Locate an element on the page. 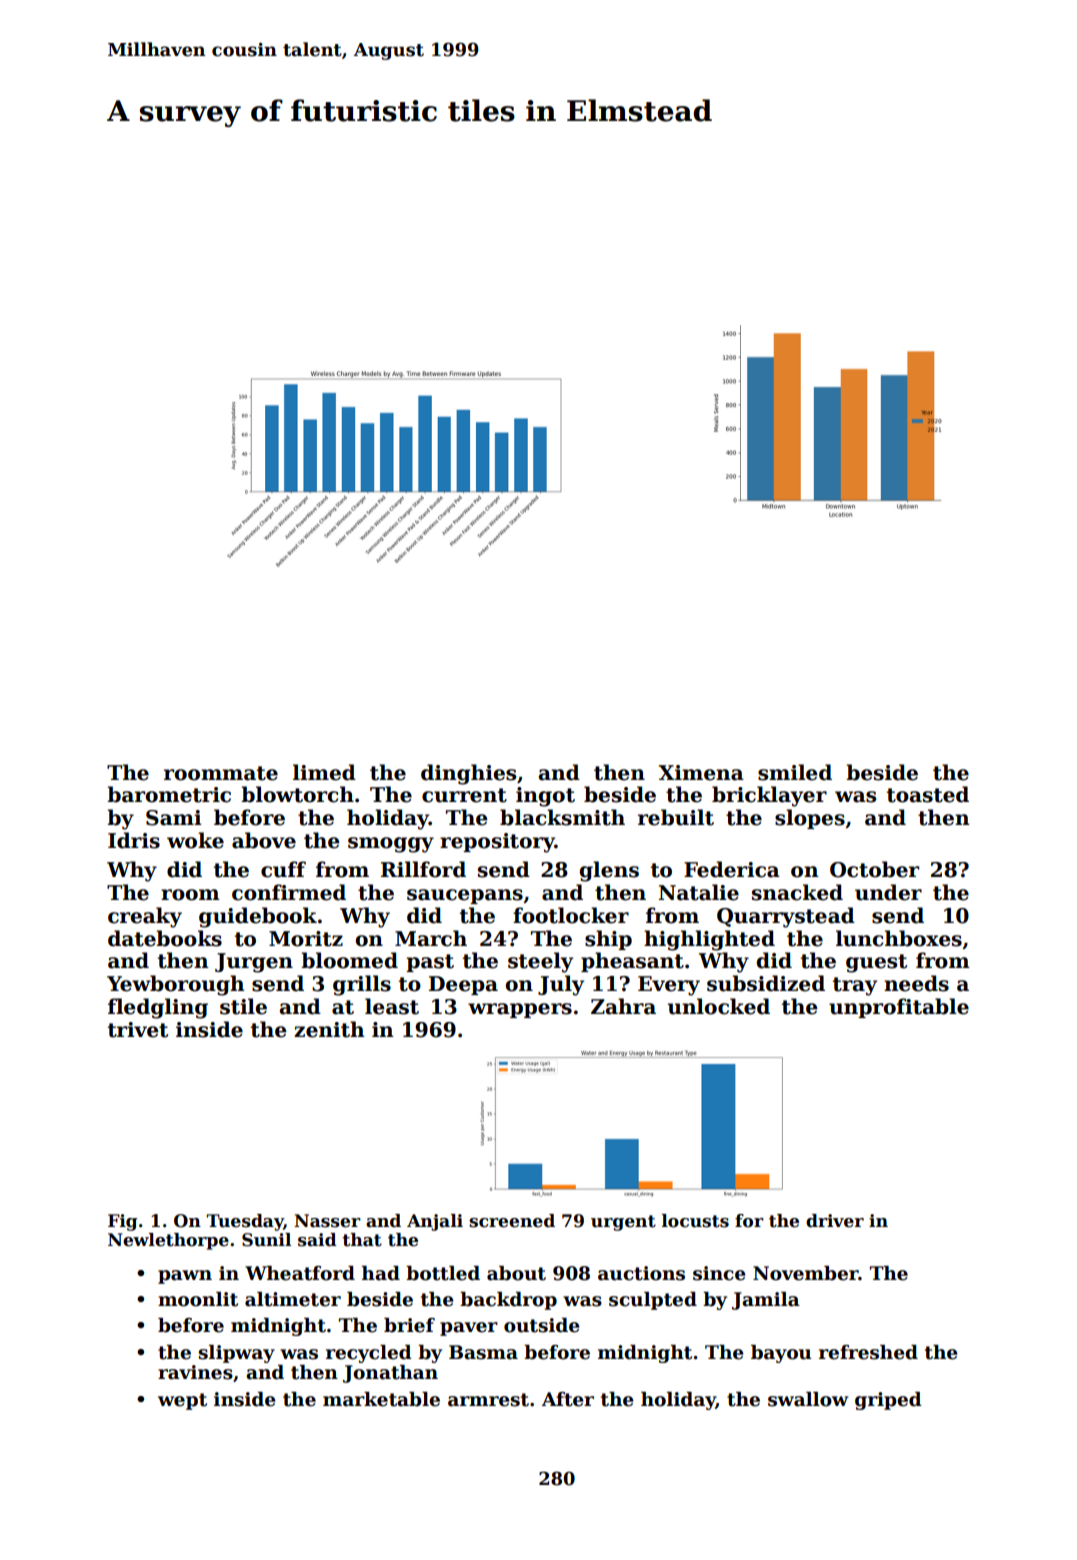  After is located at coordinates (568, 1399).
